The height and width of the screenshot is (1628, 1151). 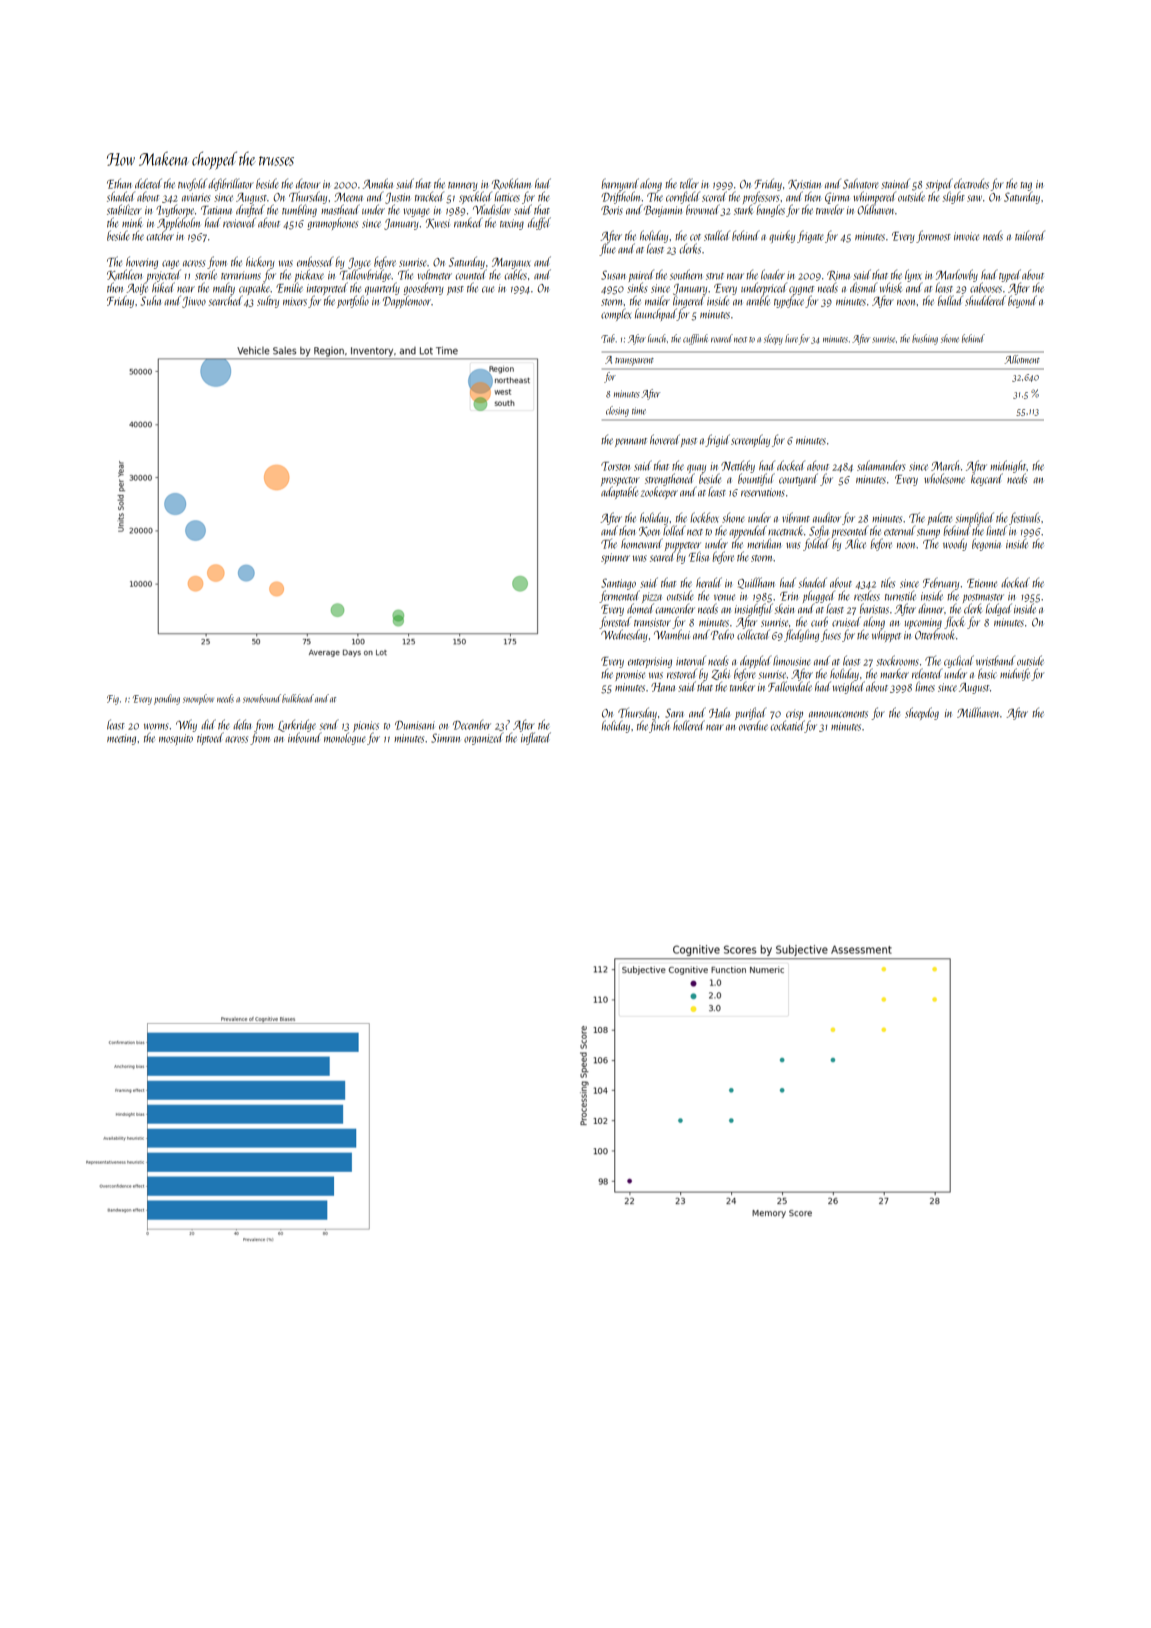 What do you see at coordinates (345, 738) in the screenshot?
I see `monologue` at bounding box center [345, 738].
